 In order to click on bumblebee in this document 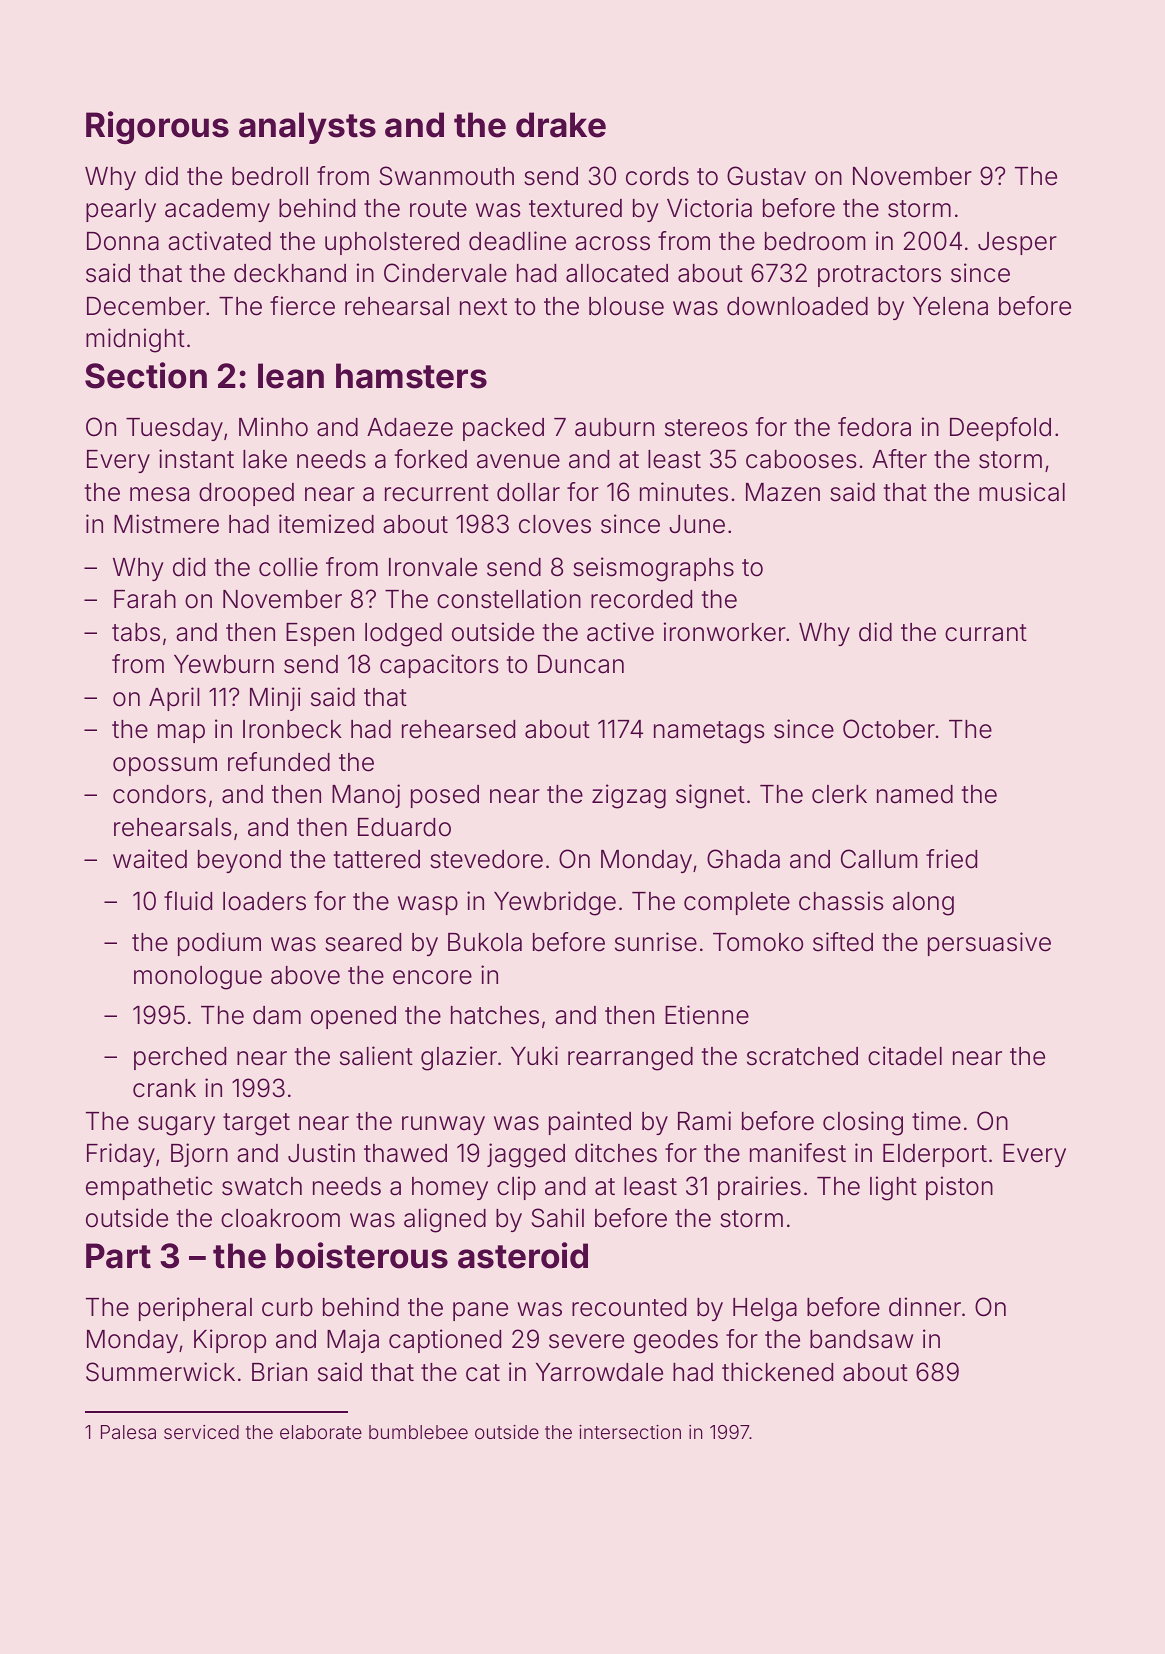, I will do `click(418, 1432)`.
